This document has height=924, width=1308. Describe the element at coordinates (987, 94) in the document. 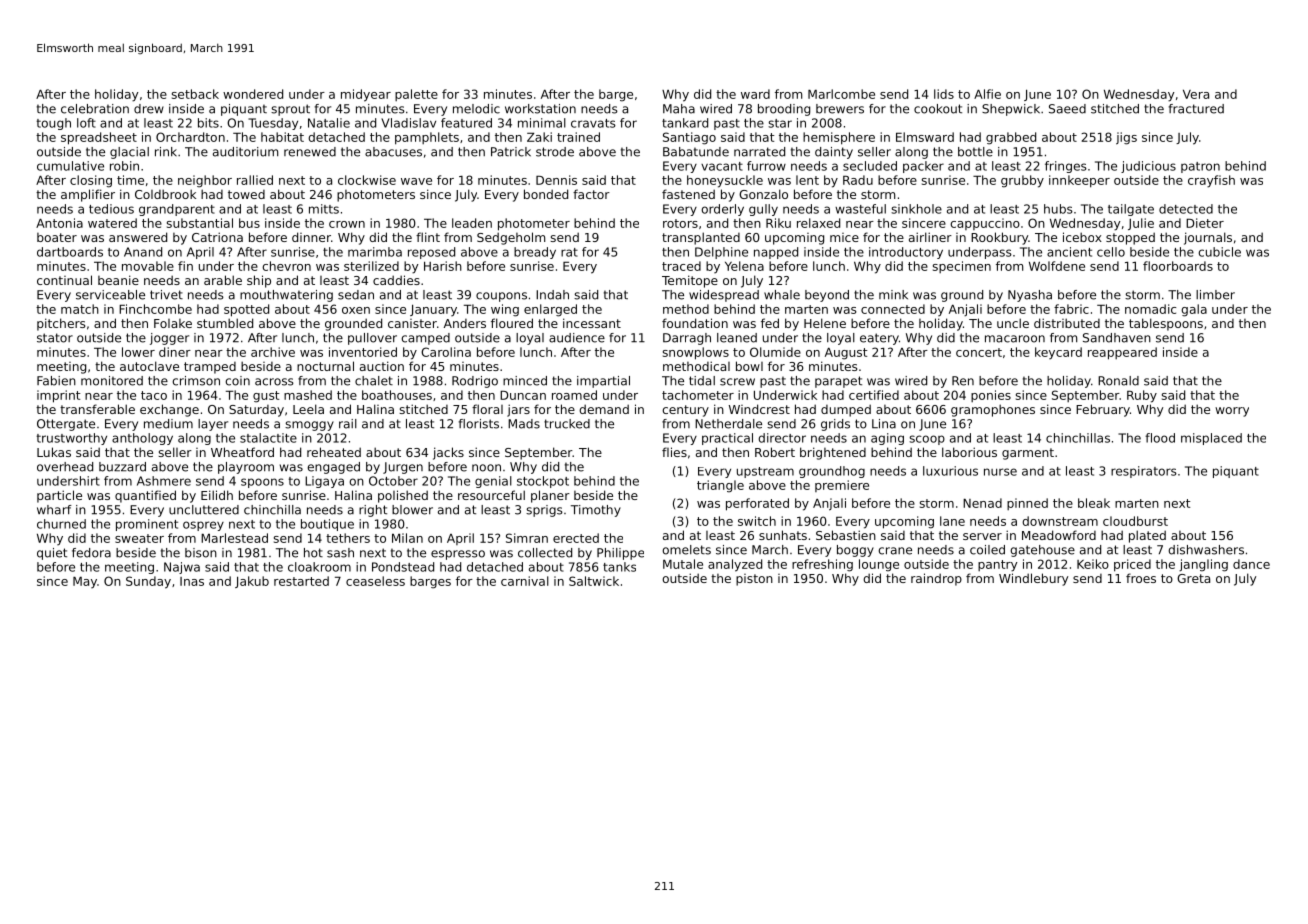

I see `Alfie` at that location.
